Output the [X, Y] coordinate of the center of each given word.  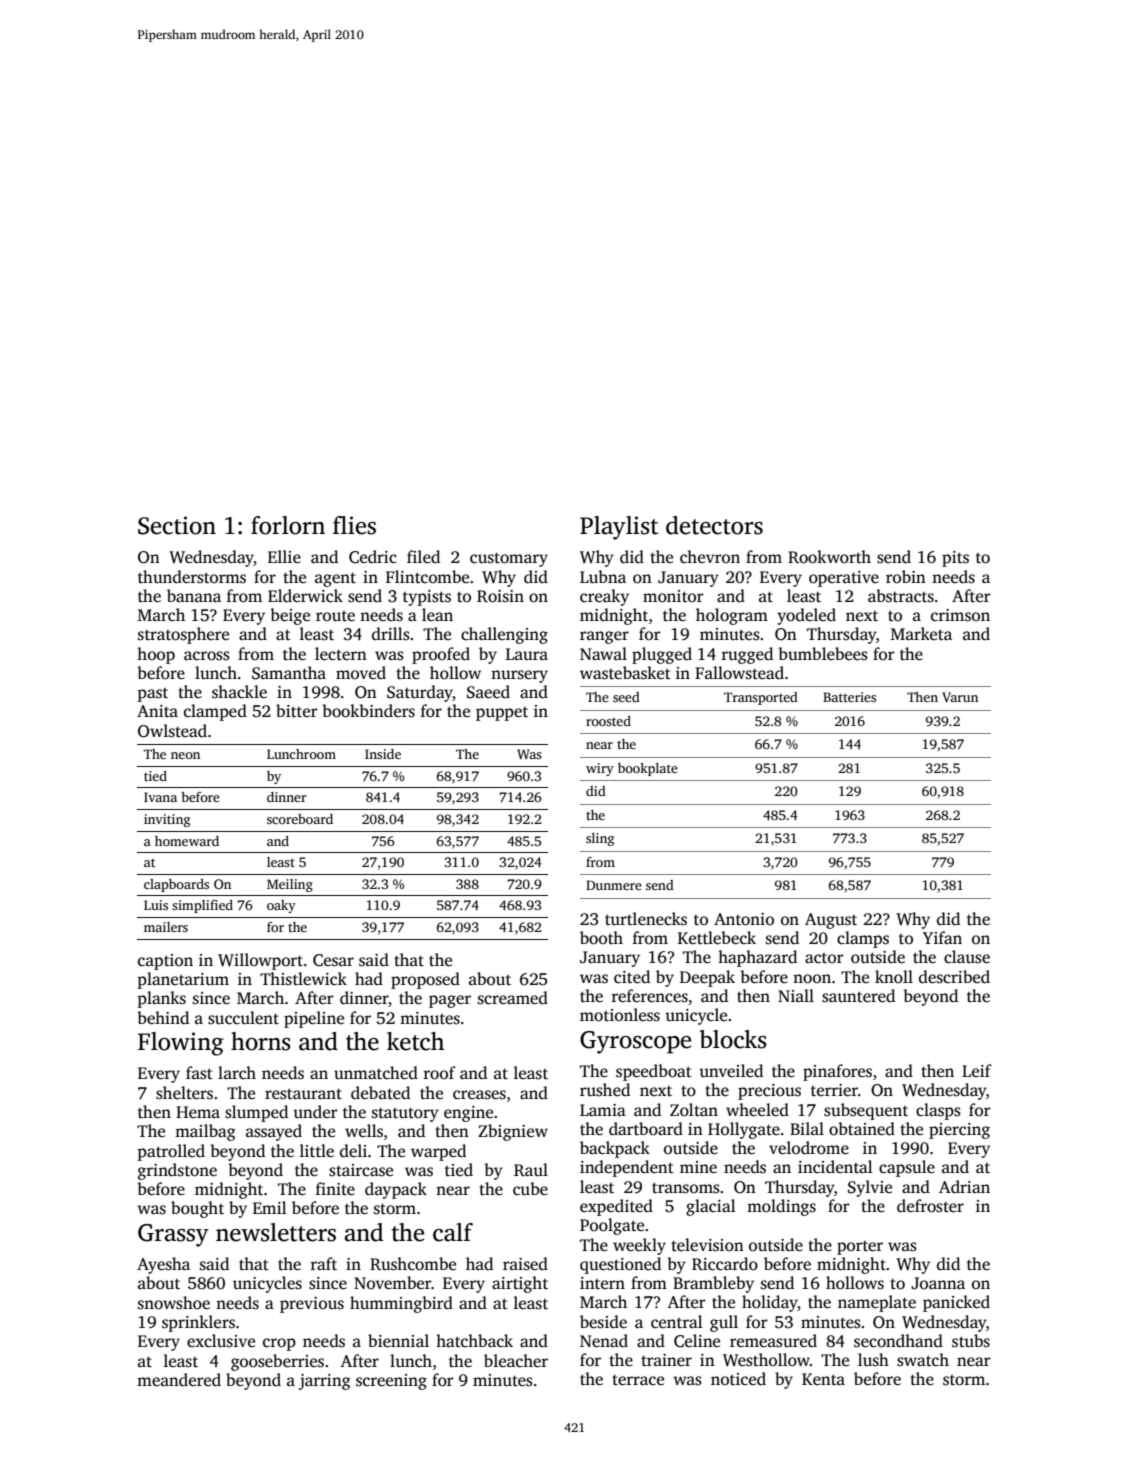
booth [601, 938]
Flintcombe [427, 577]
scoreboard [300, 819]
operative [844, 579]
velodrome [809, 1148]
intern [602, 1283]
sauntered [858, 996]
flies [354, 525]
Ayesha [163, 1265]
